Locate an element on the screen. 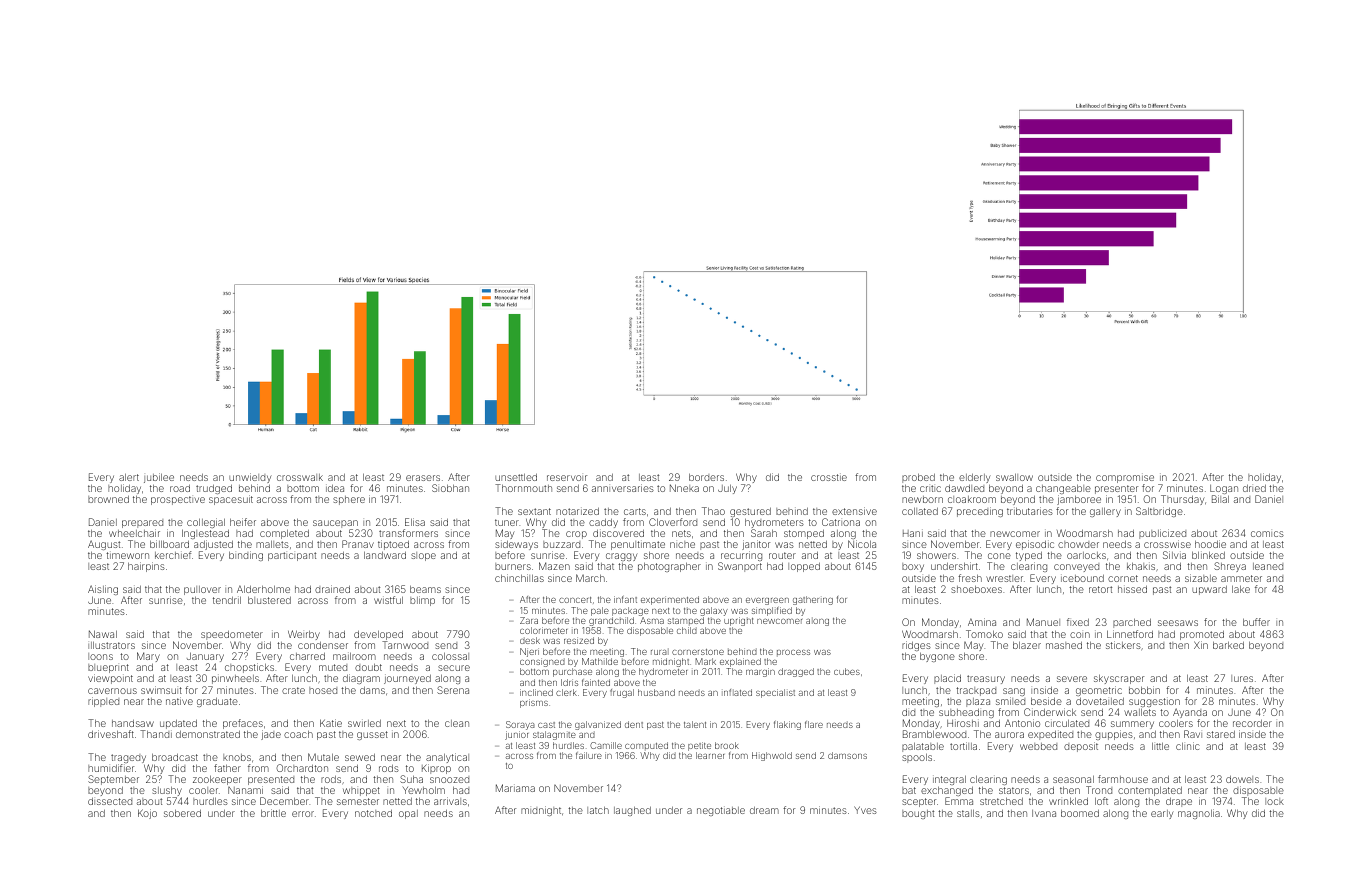  unsettled is located at coordinates (516, 477).
